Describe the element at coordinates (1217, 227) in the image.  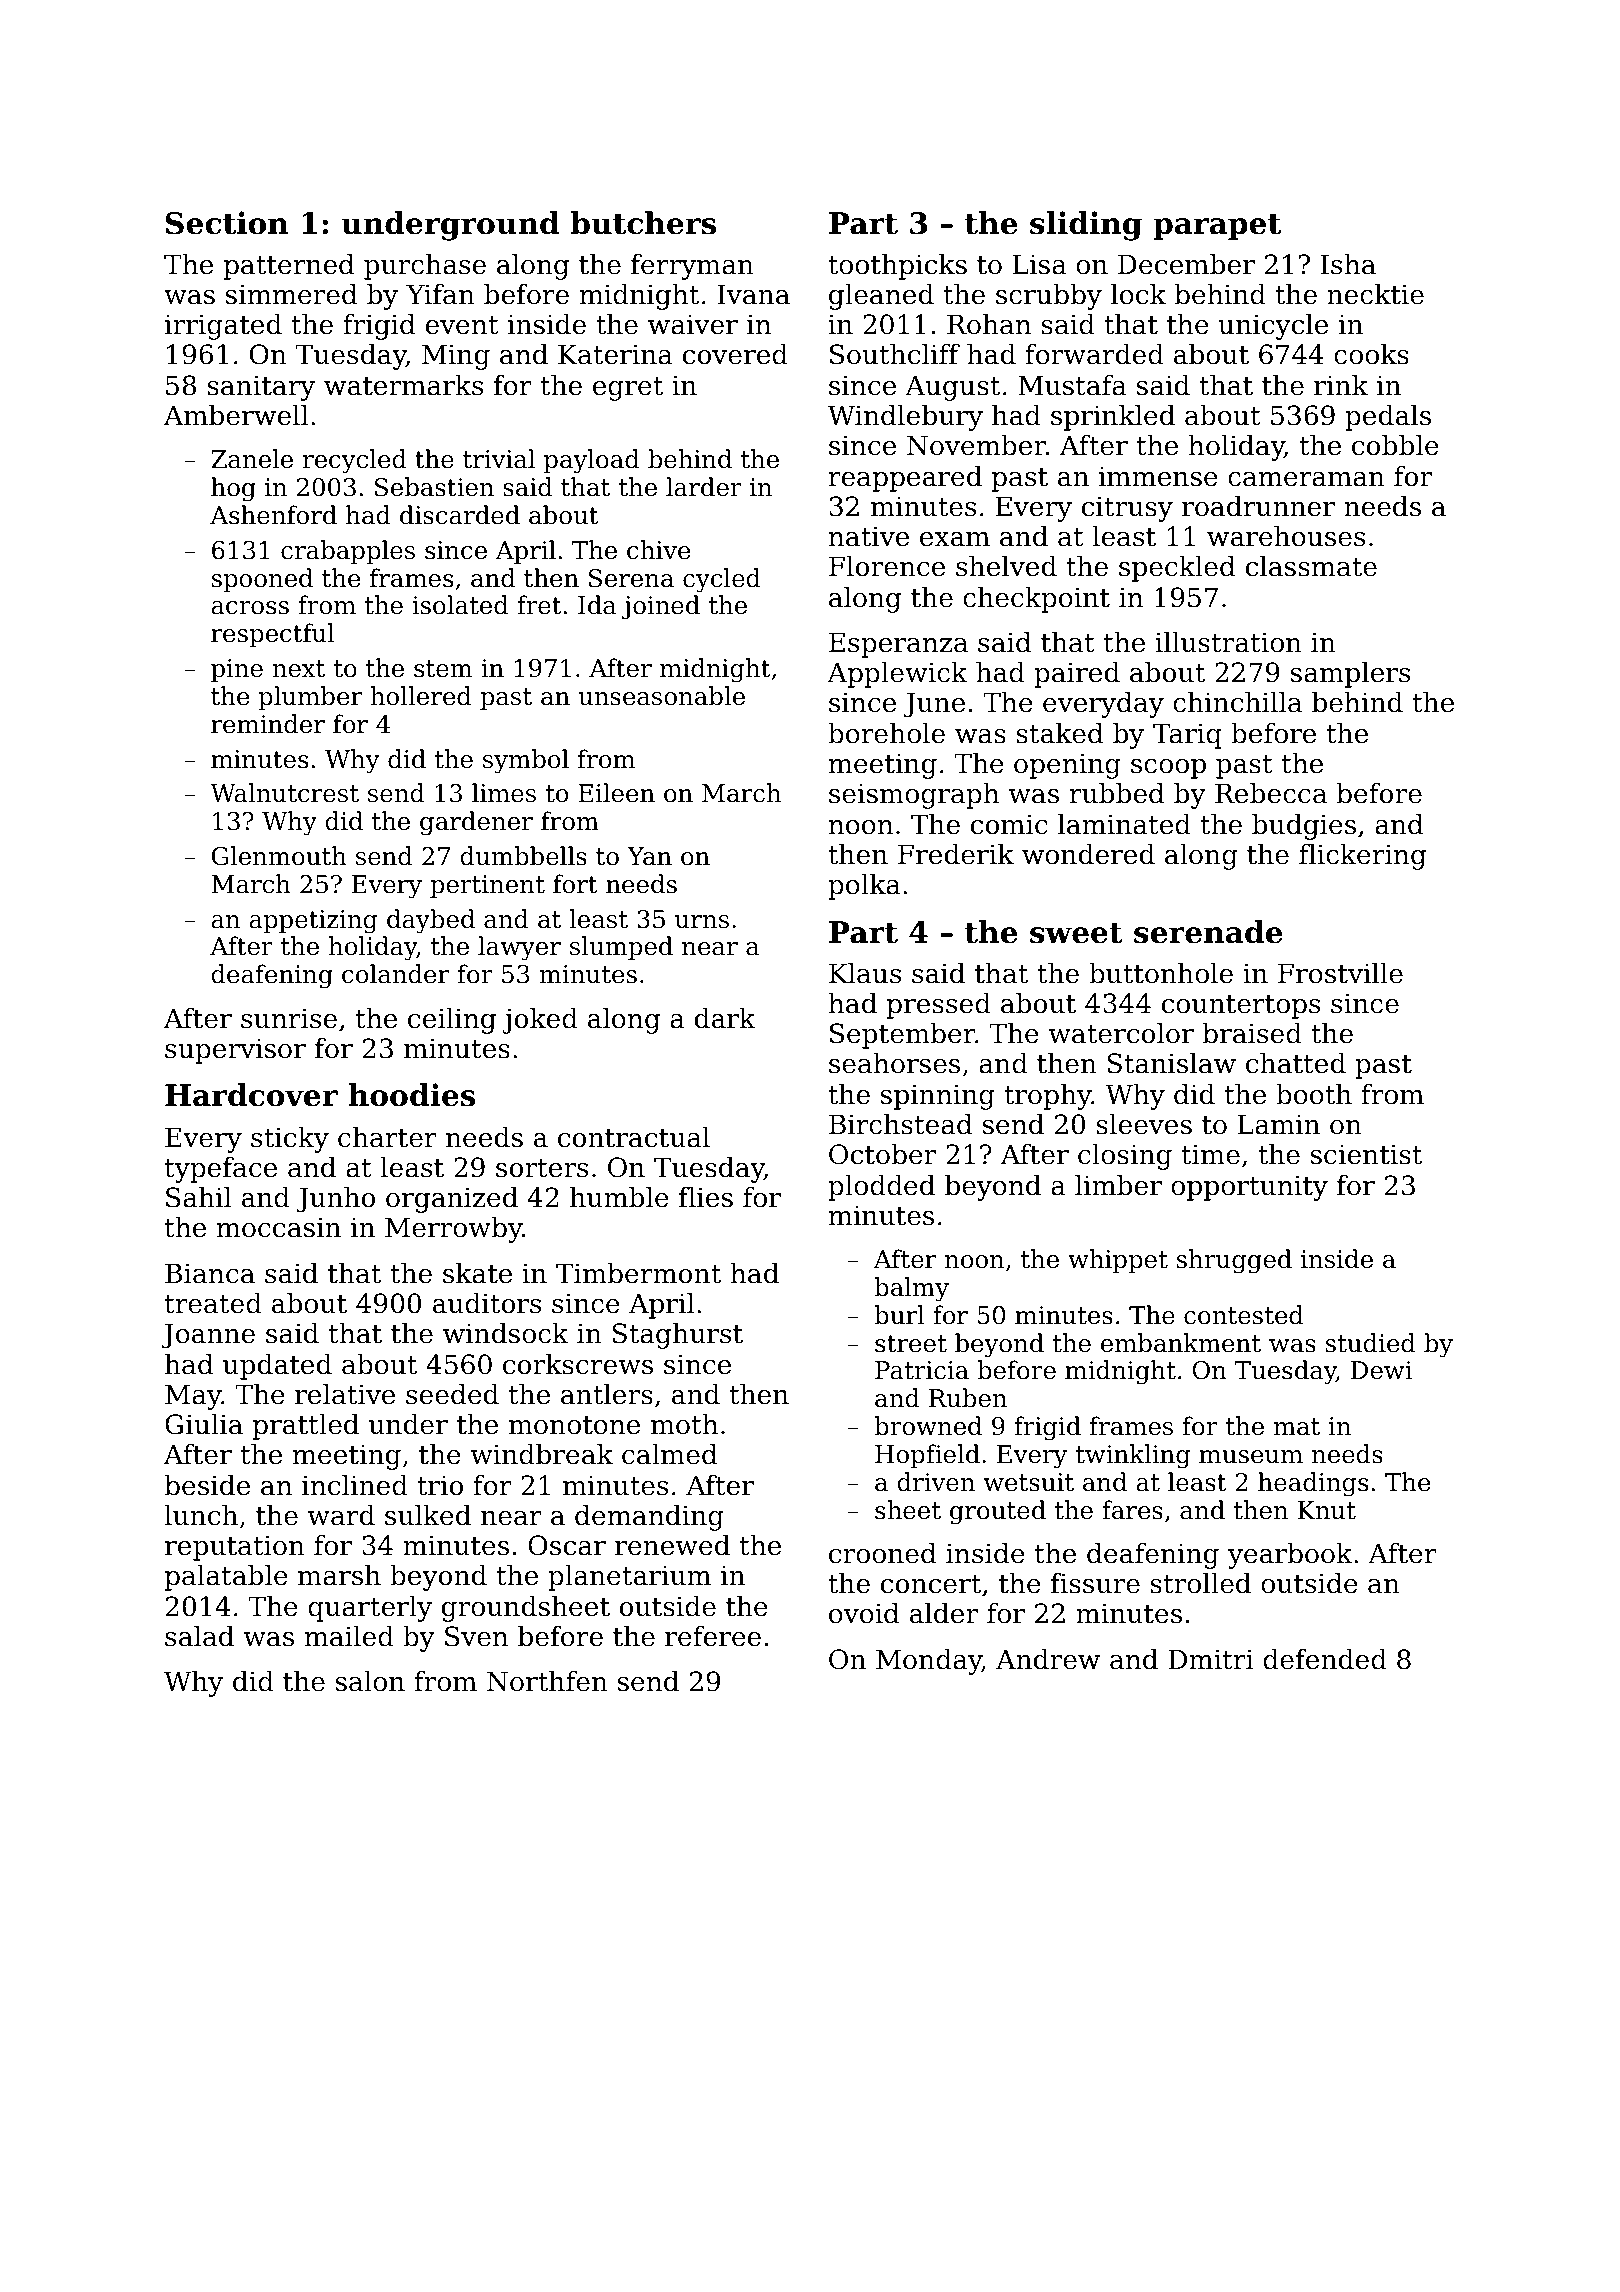
I see `parapet` at that location.
